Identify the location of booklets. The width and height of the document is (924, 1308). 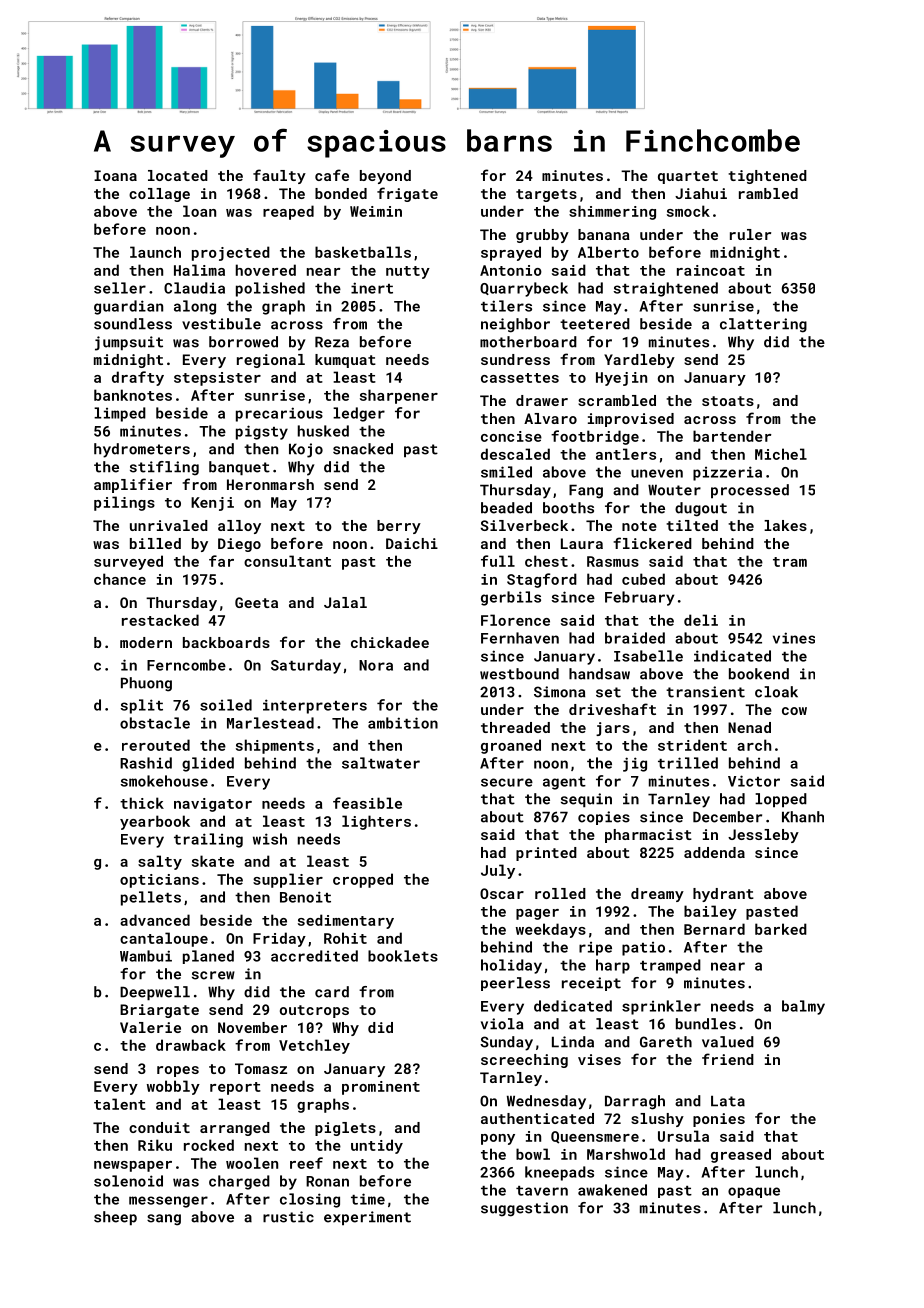
(403, 956).
